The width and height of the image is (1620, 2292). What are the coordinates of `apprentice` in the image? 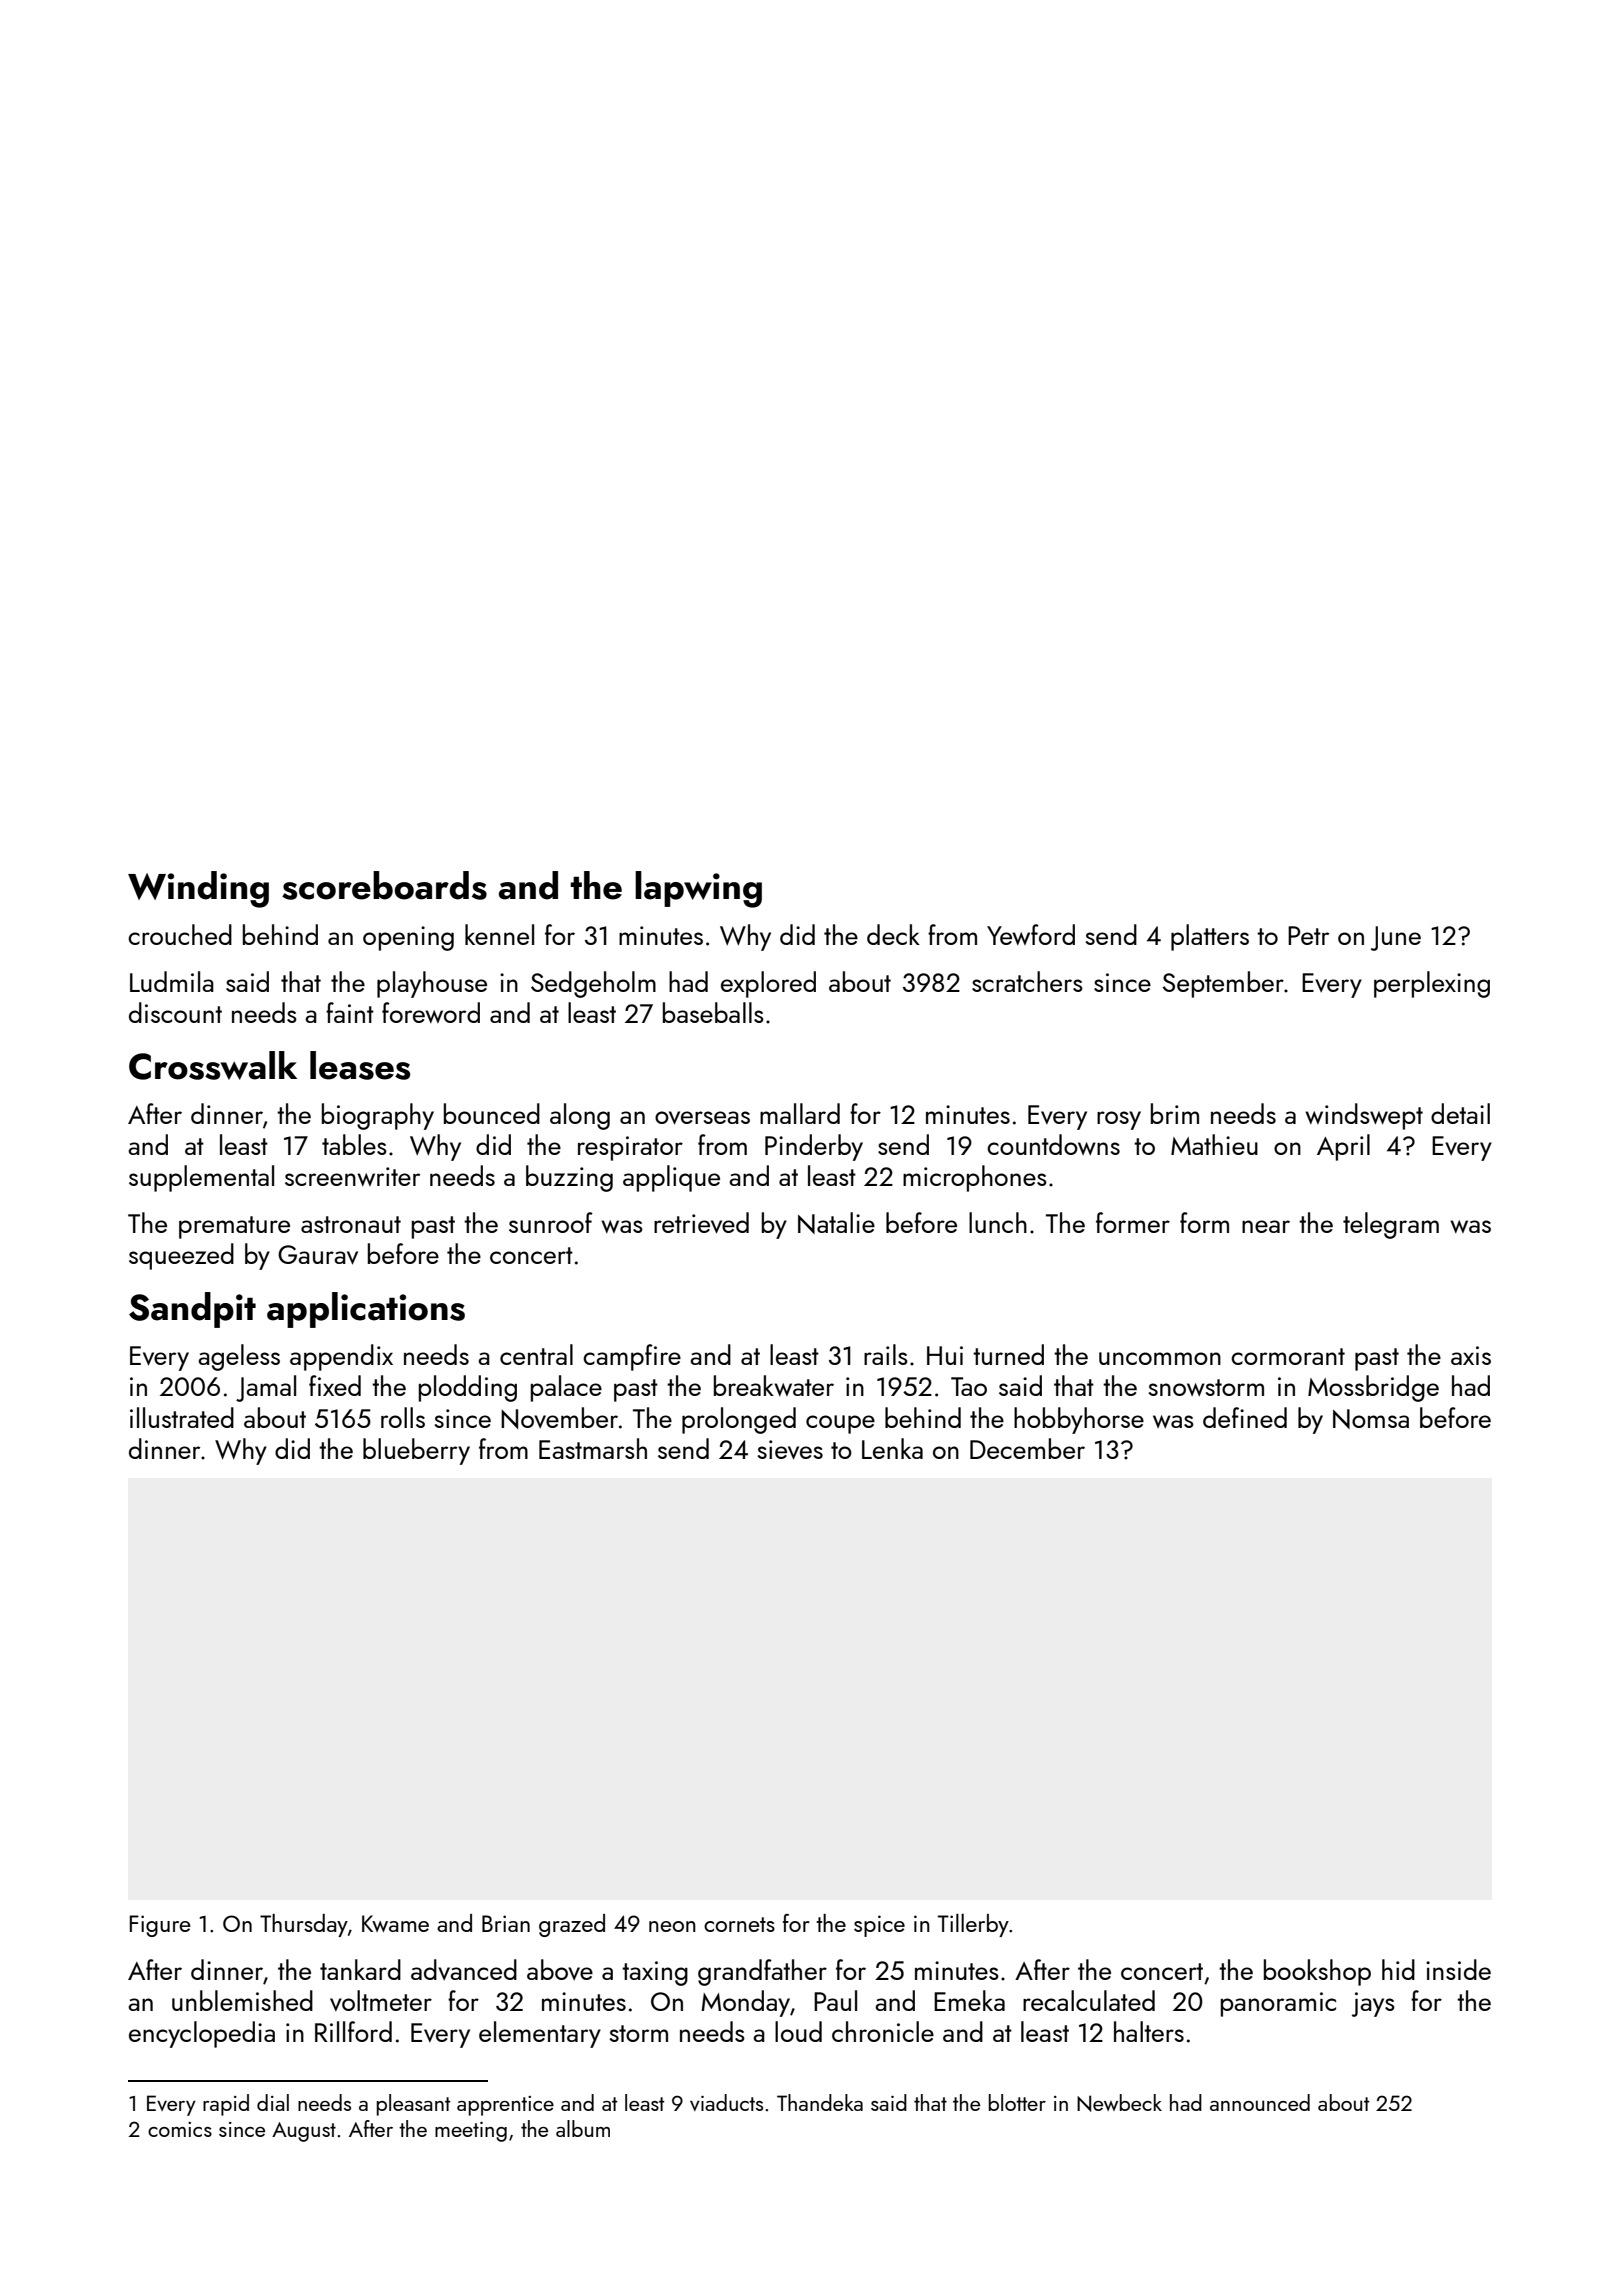 It's located at (505, 2106).
